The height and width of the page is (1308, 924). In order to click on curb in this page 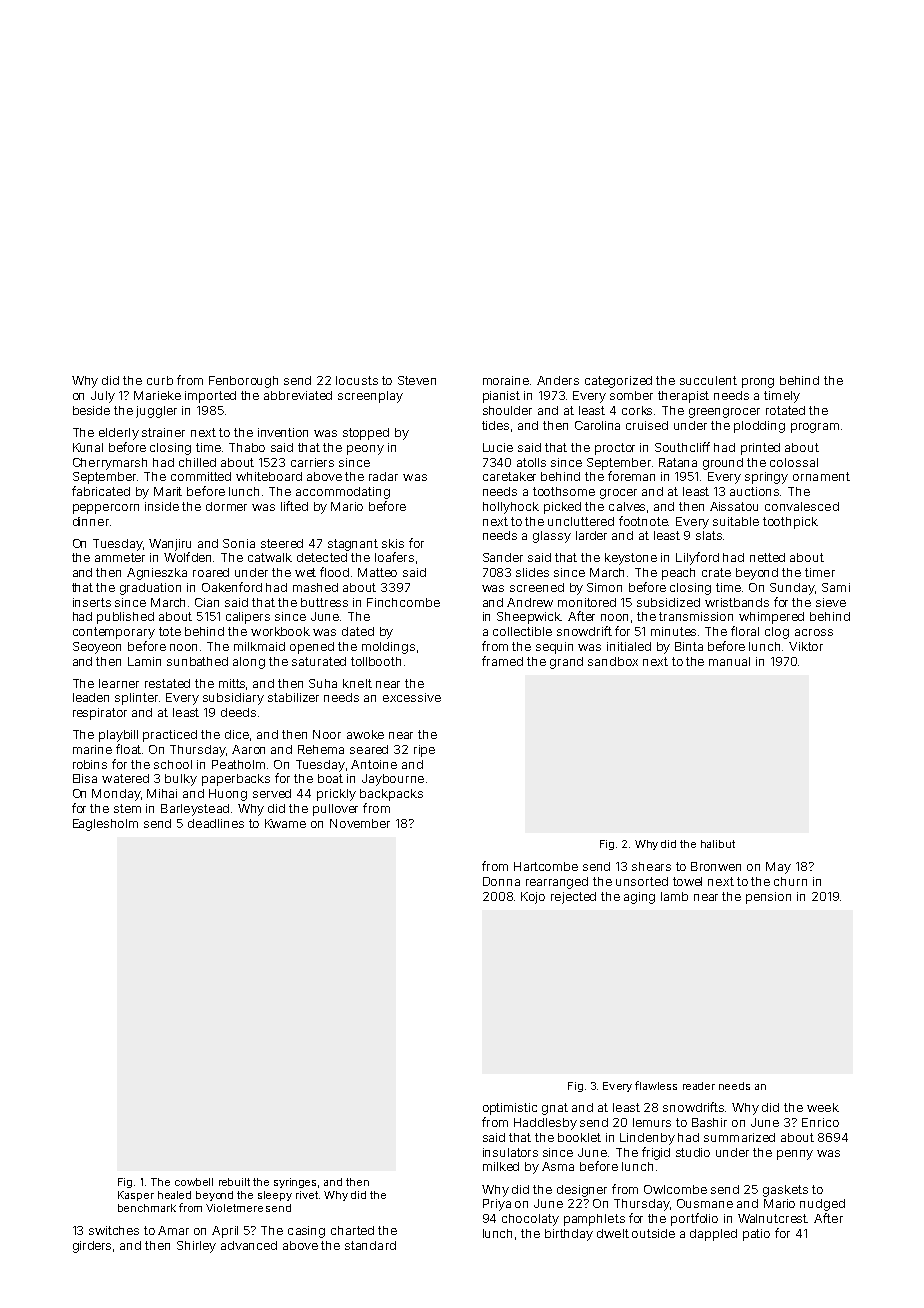, I will do `click(160, 380)`.
